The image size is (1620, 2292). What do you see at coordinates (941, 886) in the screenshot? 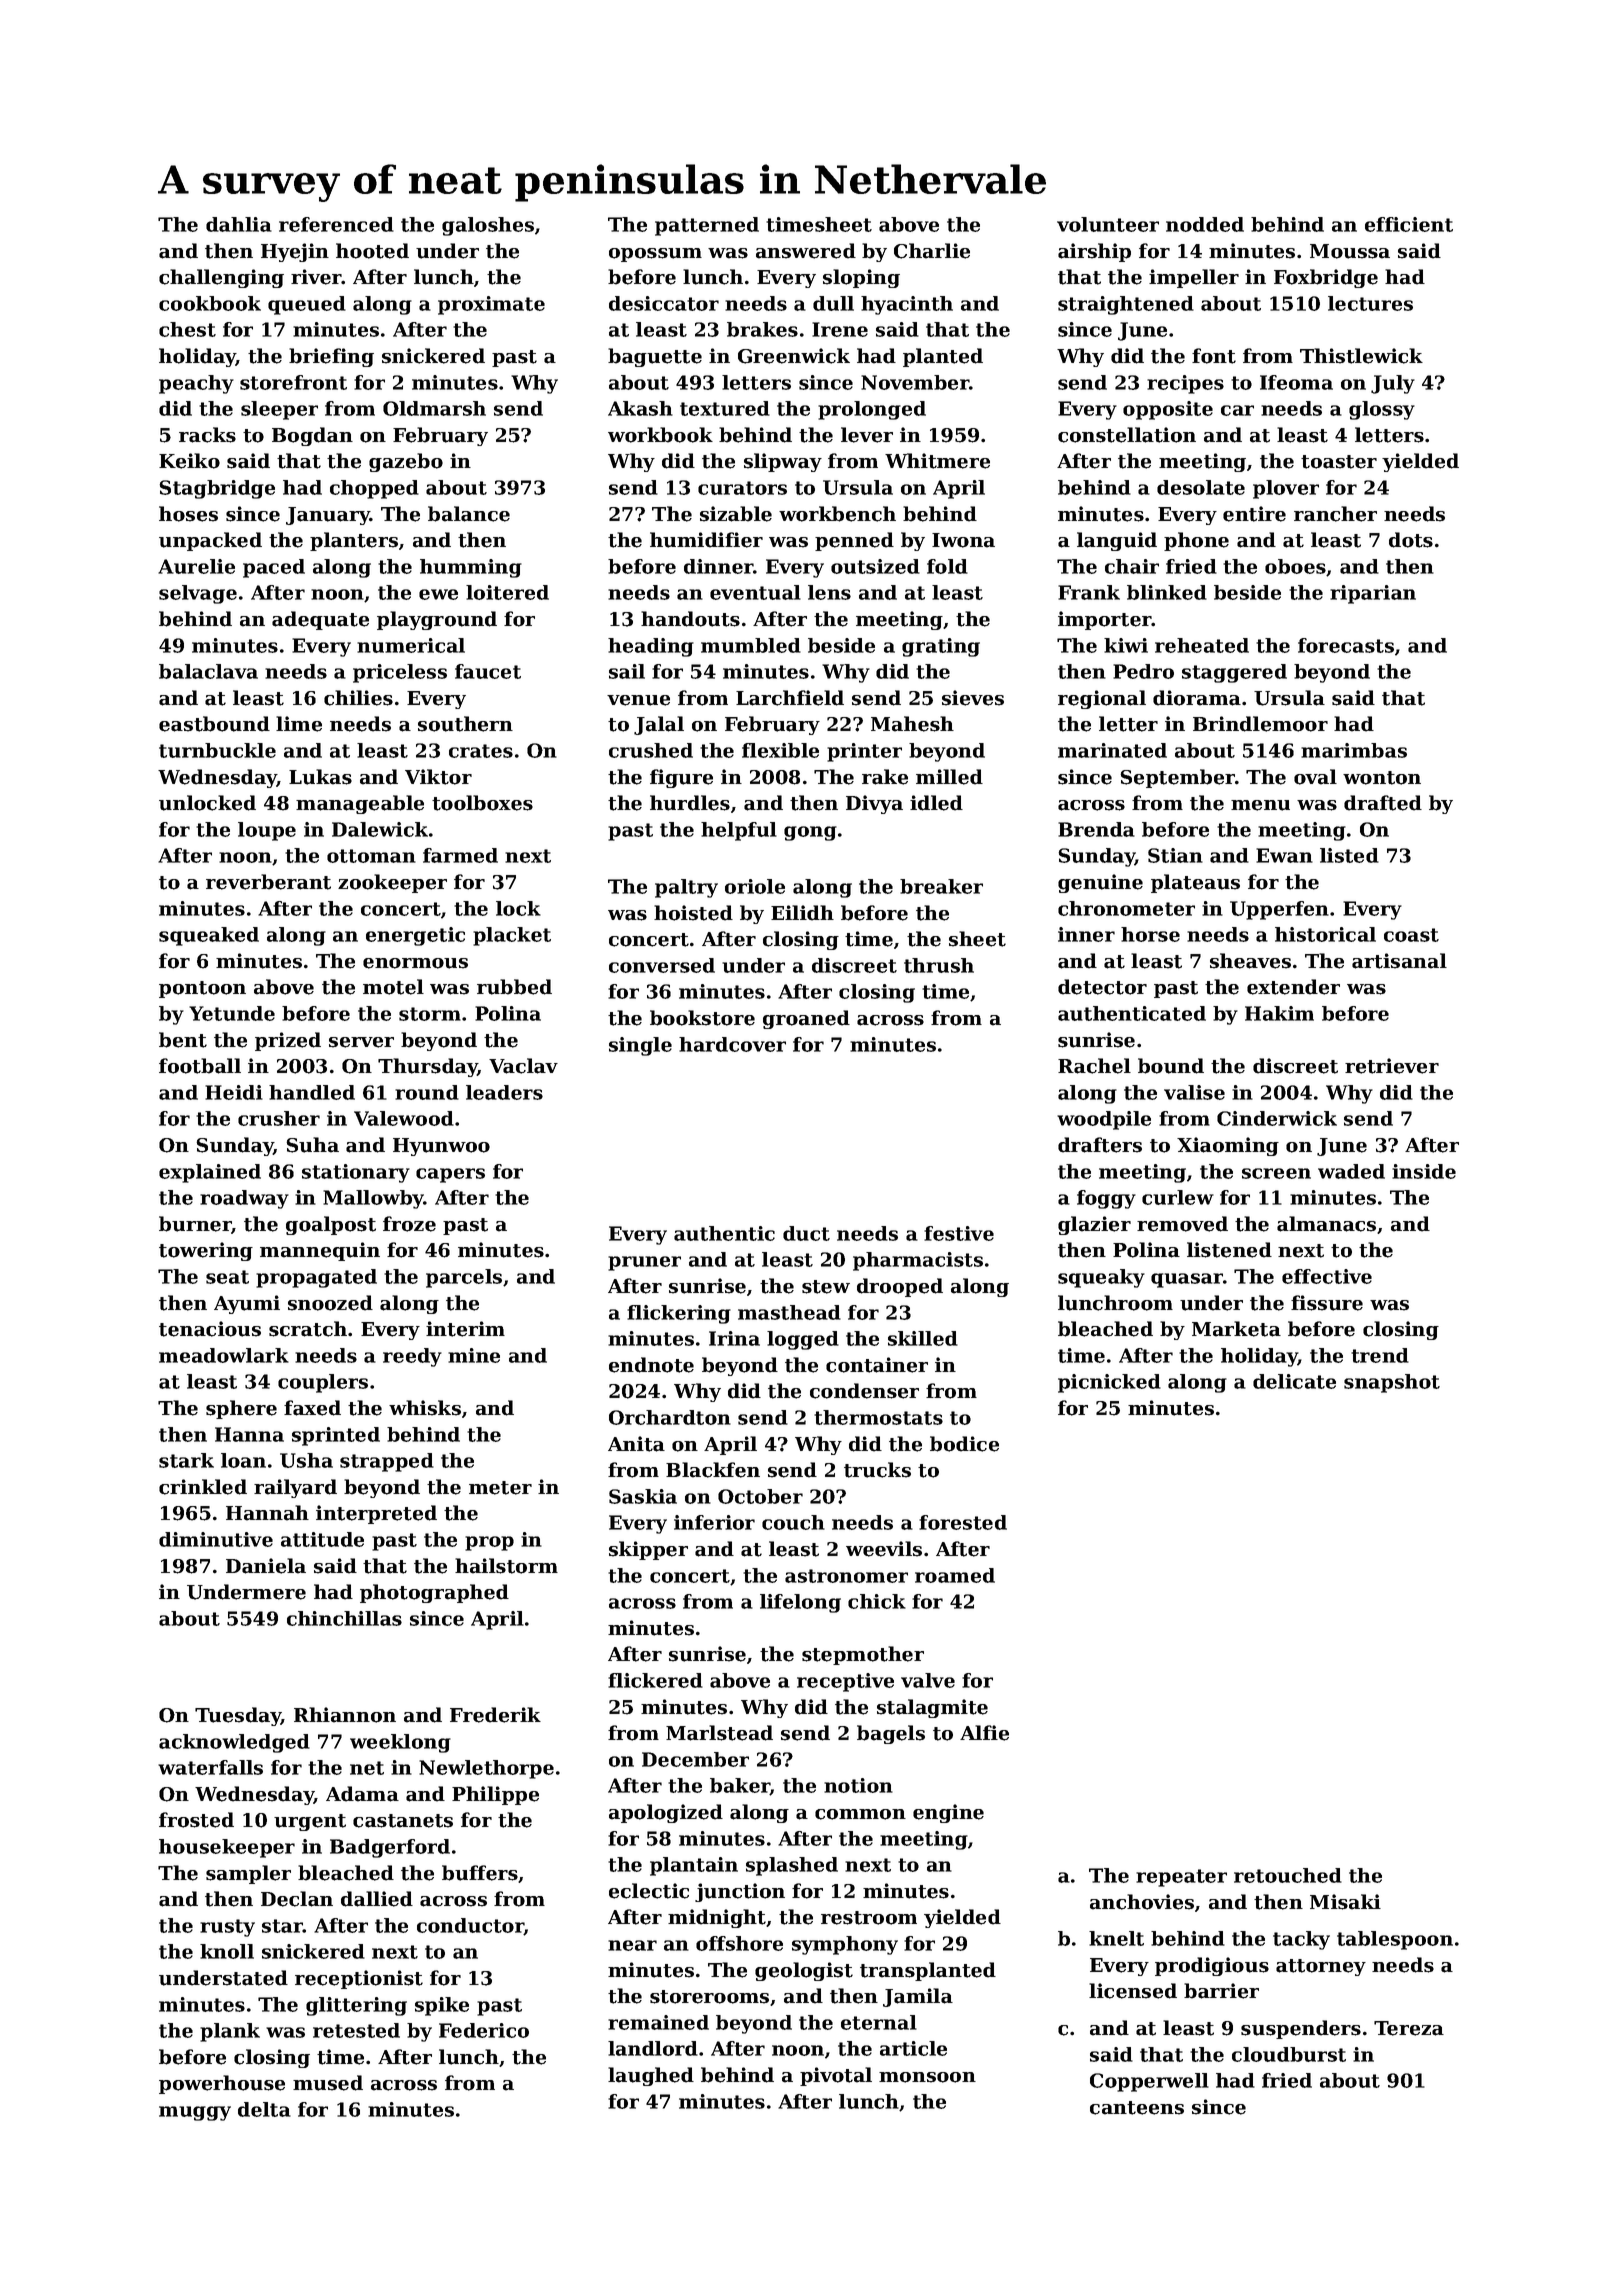
I see `breaker` at bounding box center [941, 886].
